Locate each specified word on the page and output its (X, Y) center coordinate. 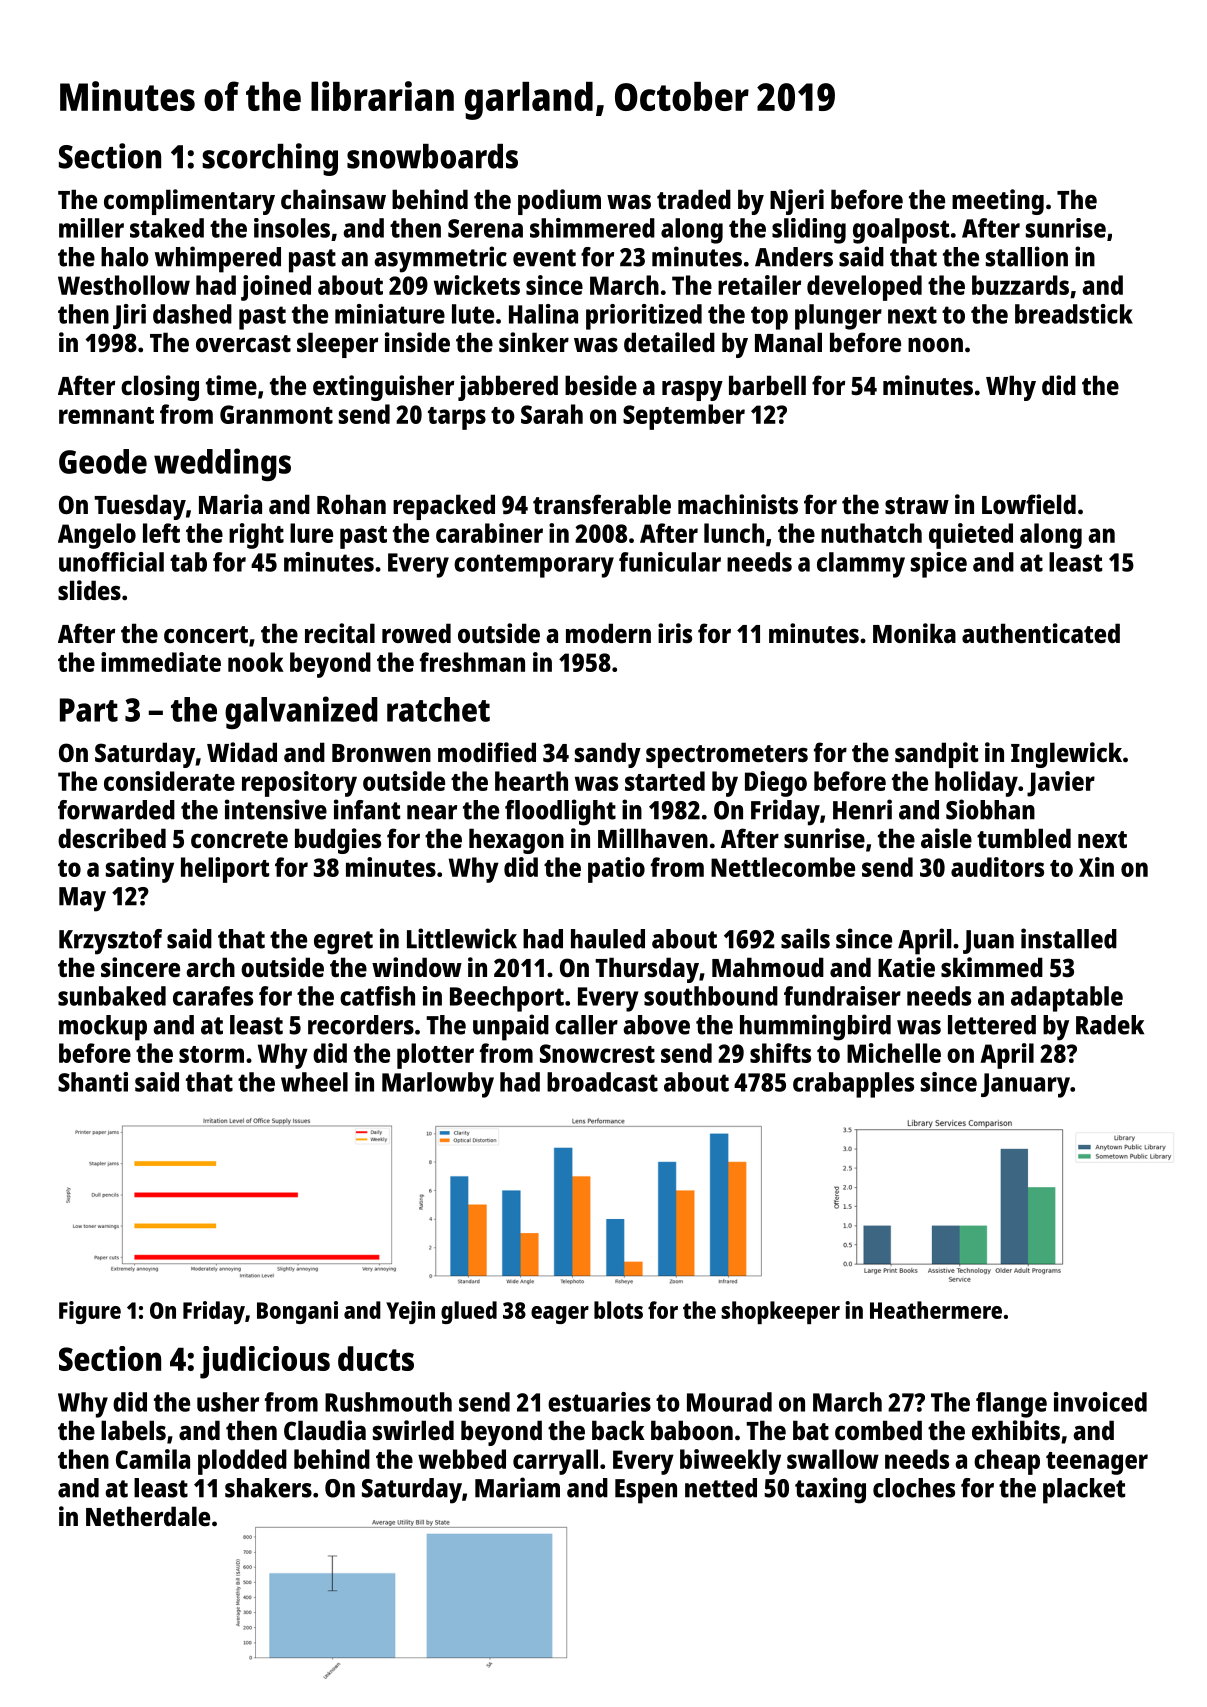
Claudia (325, 1430)
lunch (734, 533)
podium (559, 202)
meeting (998, 202)
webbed (462, 1459)
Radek (1110, 1025)
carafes (213, 996)
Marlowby (438, 1085)
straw (917, 505)
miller (91, 228)
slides (89, 590)
